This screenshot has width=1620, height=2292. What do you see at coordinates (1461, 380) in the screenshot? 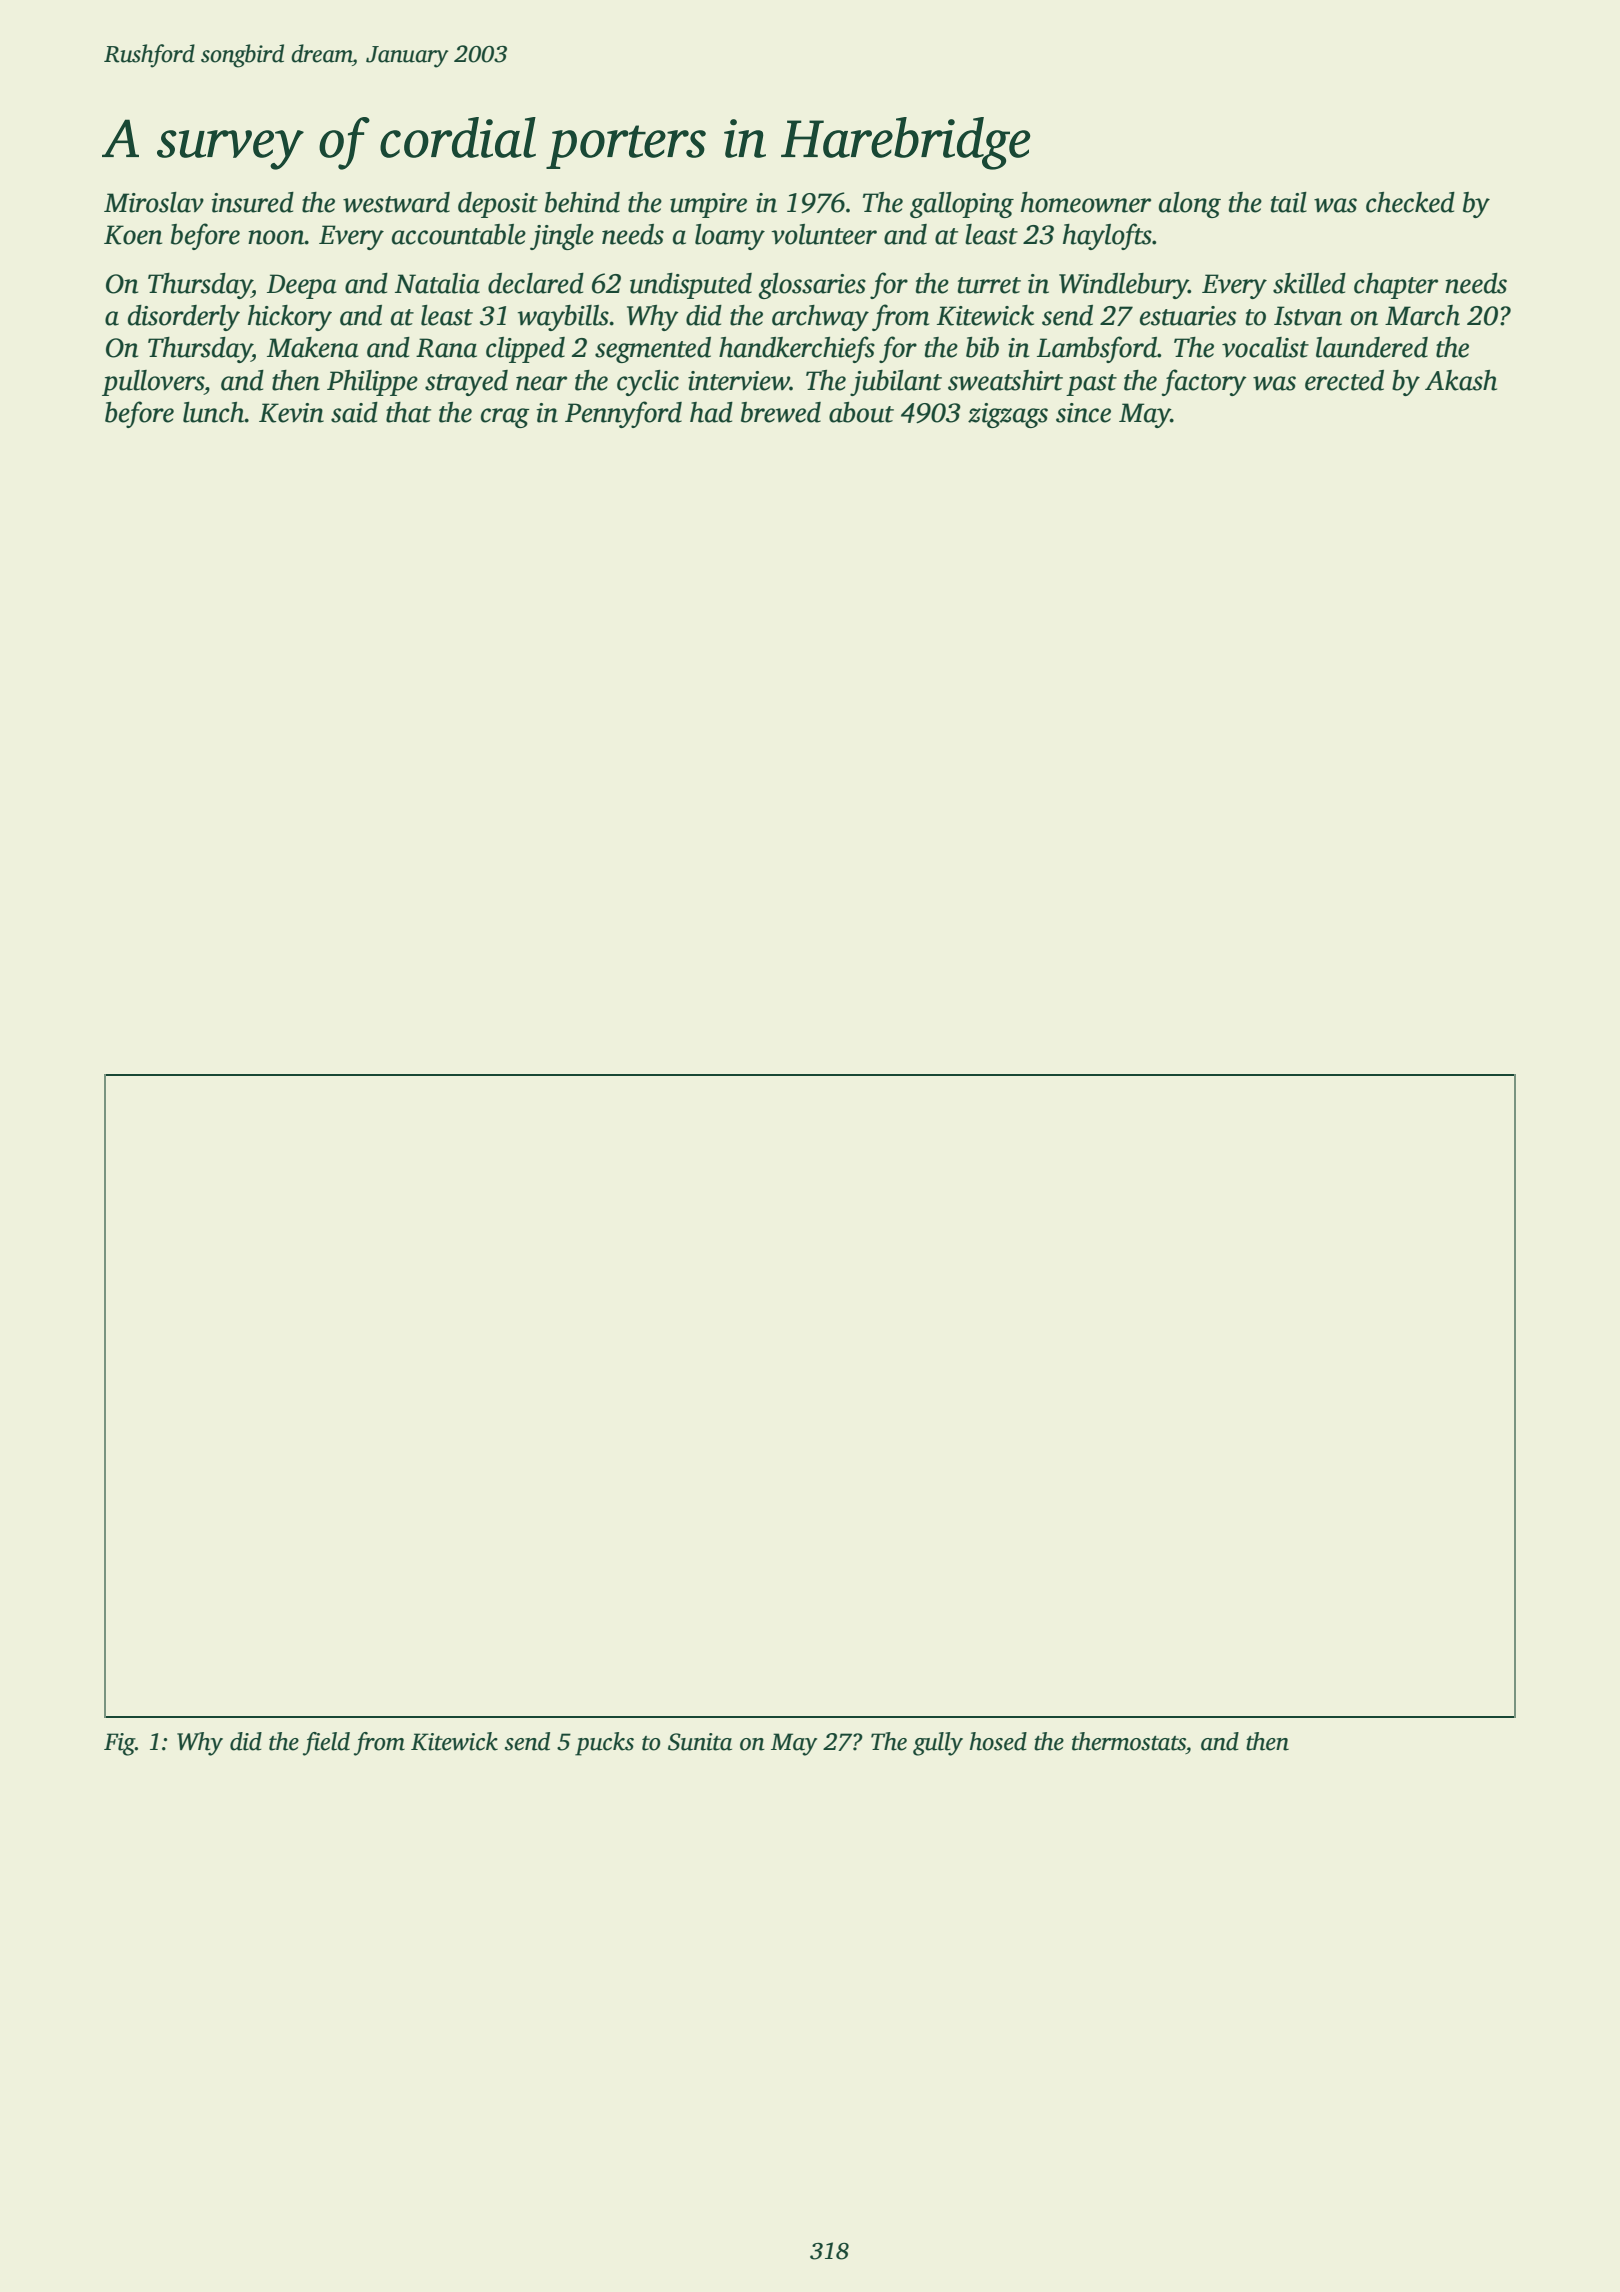
I see `Akash` at bounding box center [1461, 380].
